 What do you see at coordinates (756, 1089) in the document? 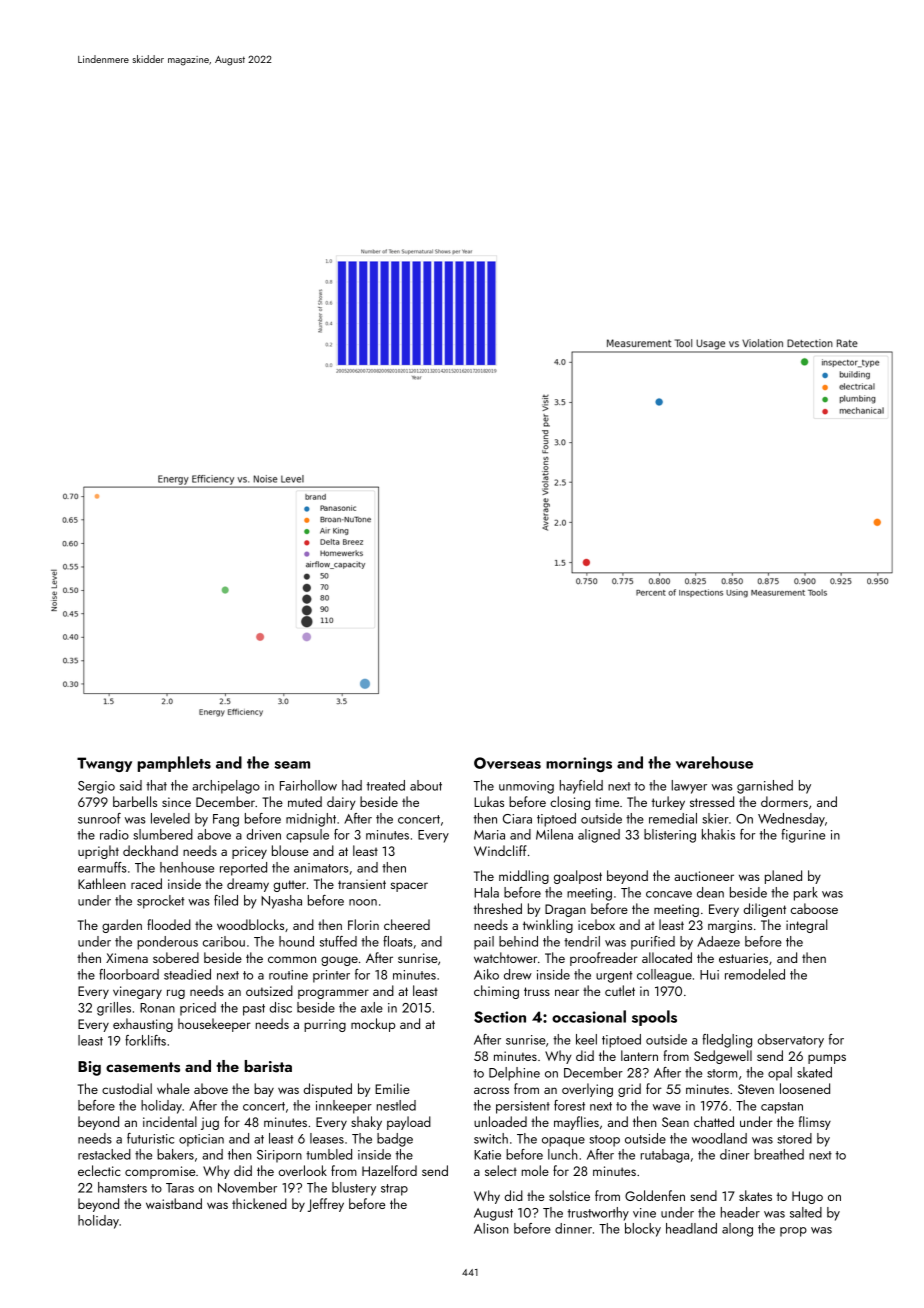
I see `Steven` at bounding box center [756, 1089].
